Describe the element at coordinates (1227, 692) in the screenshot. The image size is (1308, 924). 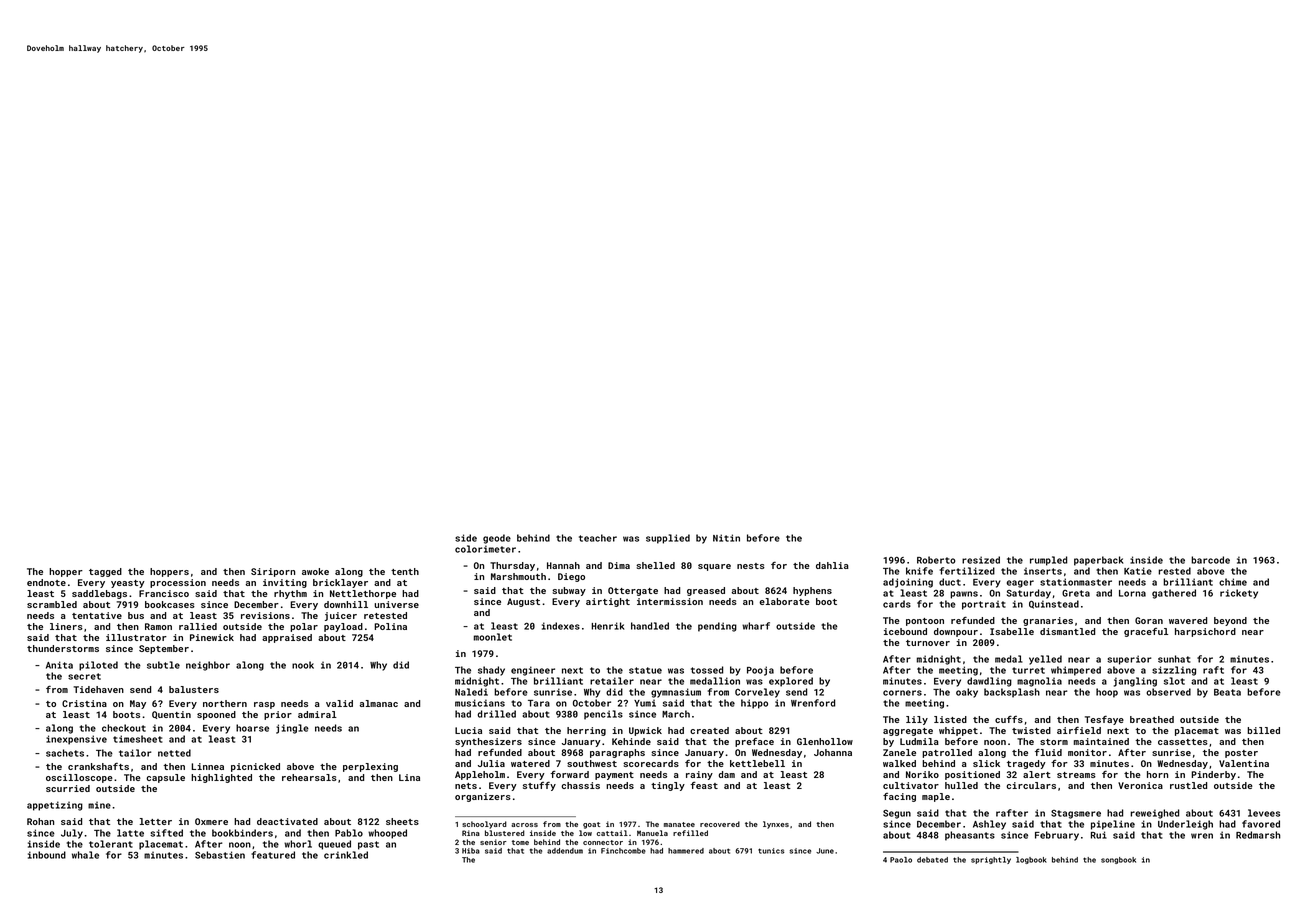
I see `Beata` at that location.
